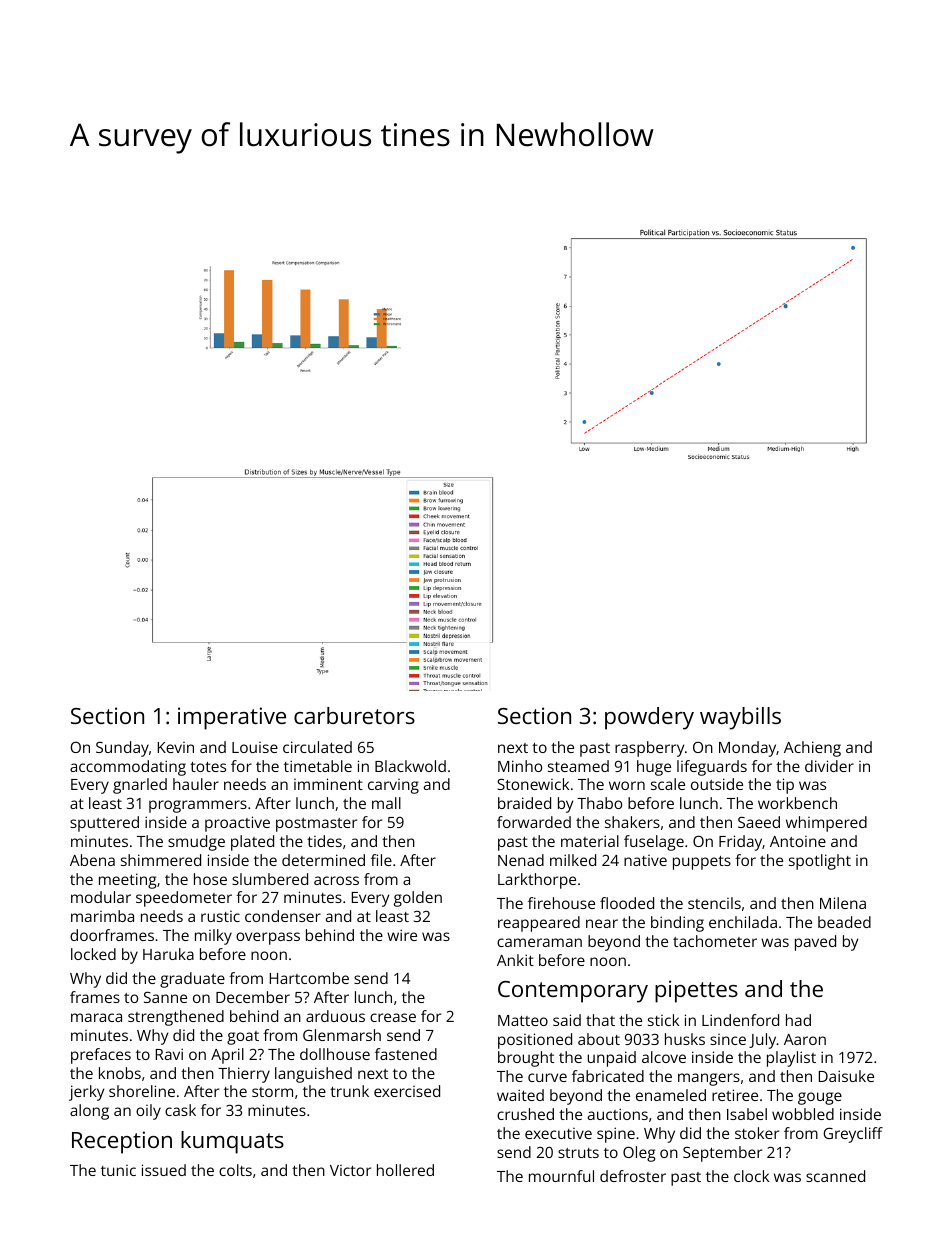 Image resolution: width=952 pixels, height=1233 pixels. What do you see at coordinates (815, 943) in the page?
I see `paved` at bounding box center [815, 943].
